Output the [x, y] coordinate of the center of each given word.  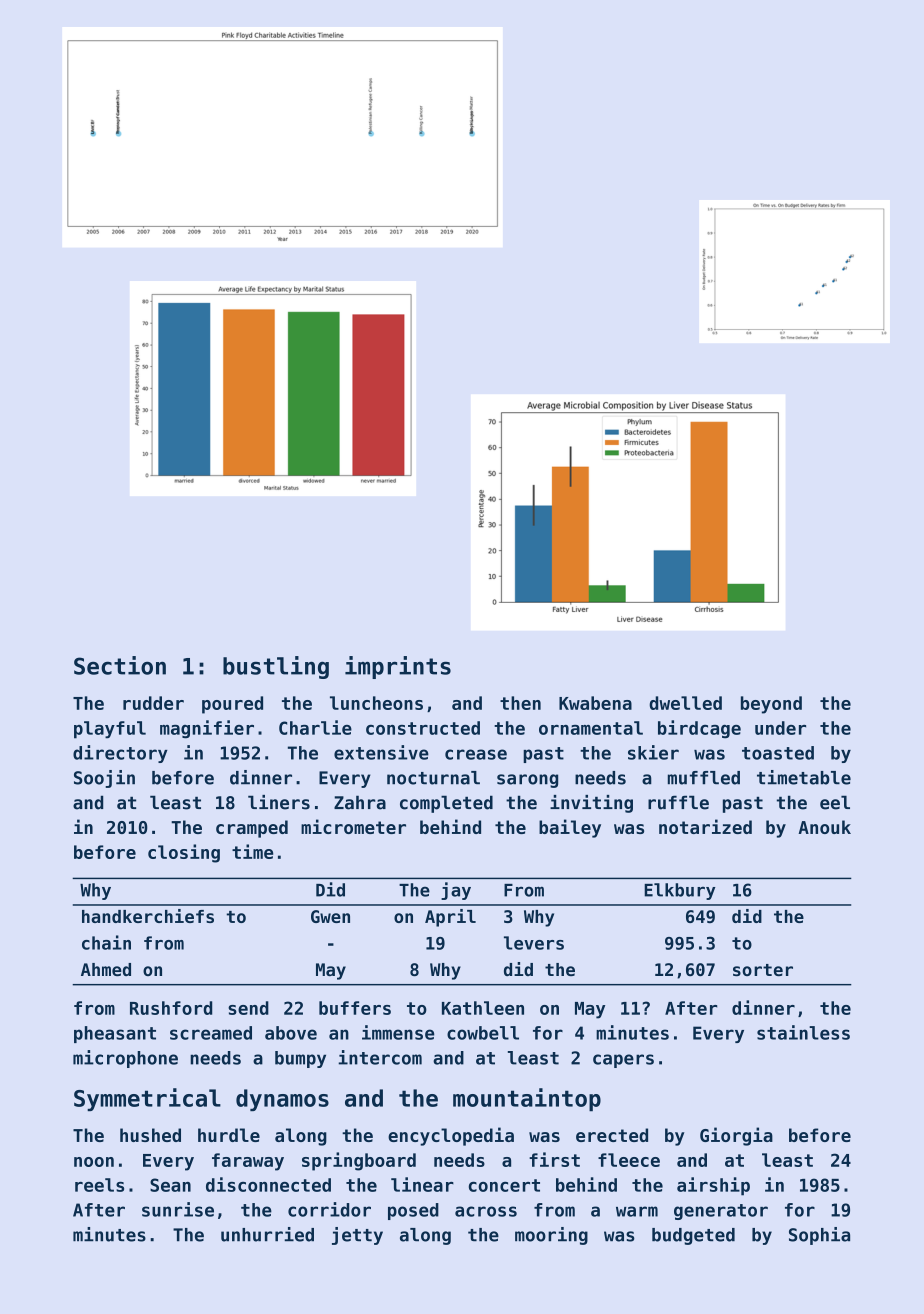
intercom [380, 1057]
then [520, 703]
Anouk [824, 827]
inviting [591, 804]
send [248, 1008]
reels [99, 1185]
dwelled [685, 703]
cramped [252, 829]
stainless [803, 1032]
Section [120, 665]
